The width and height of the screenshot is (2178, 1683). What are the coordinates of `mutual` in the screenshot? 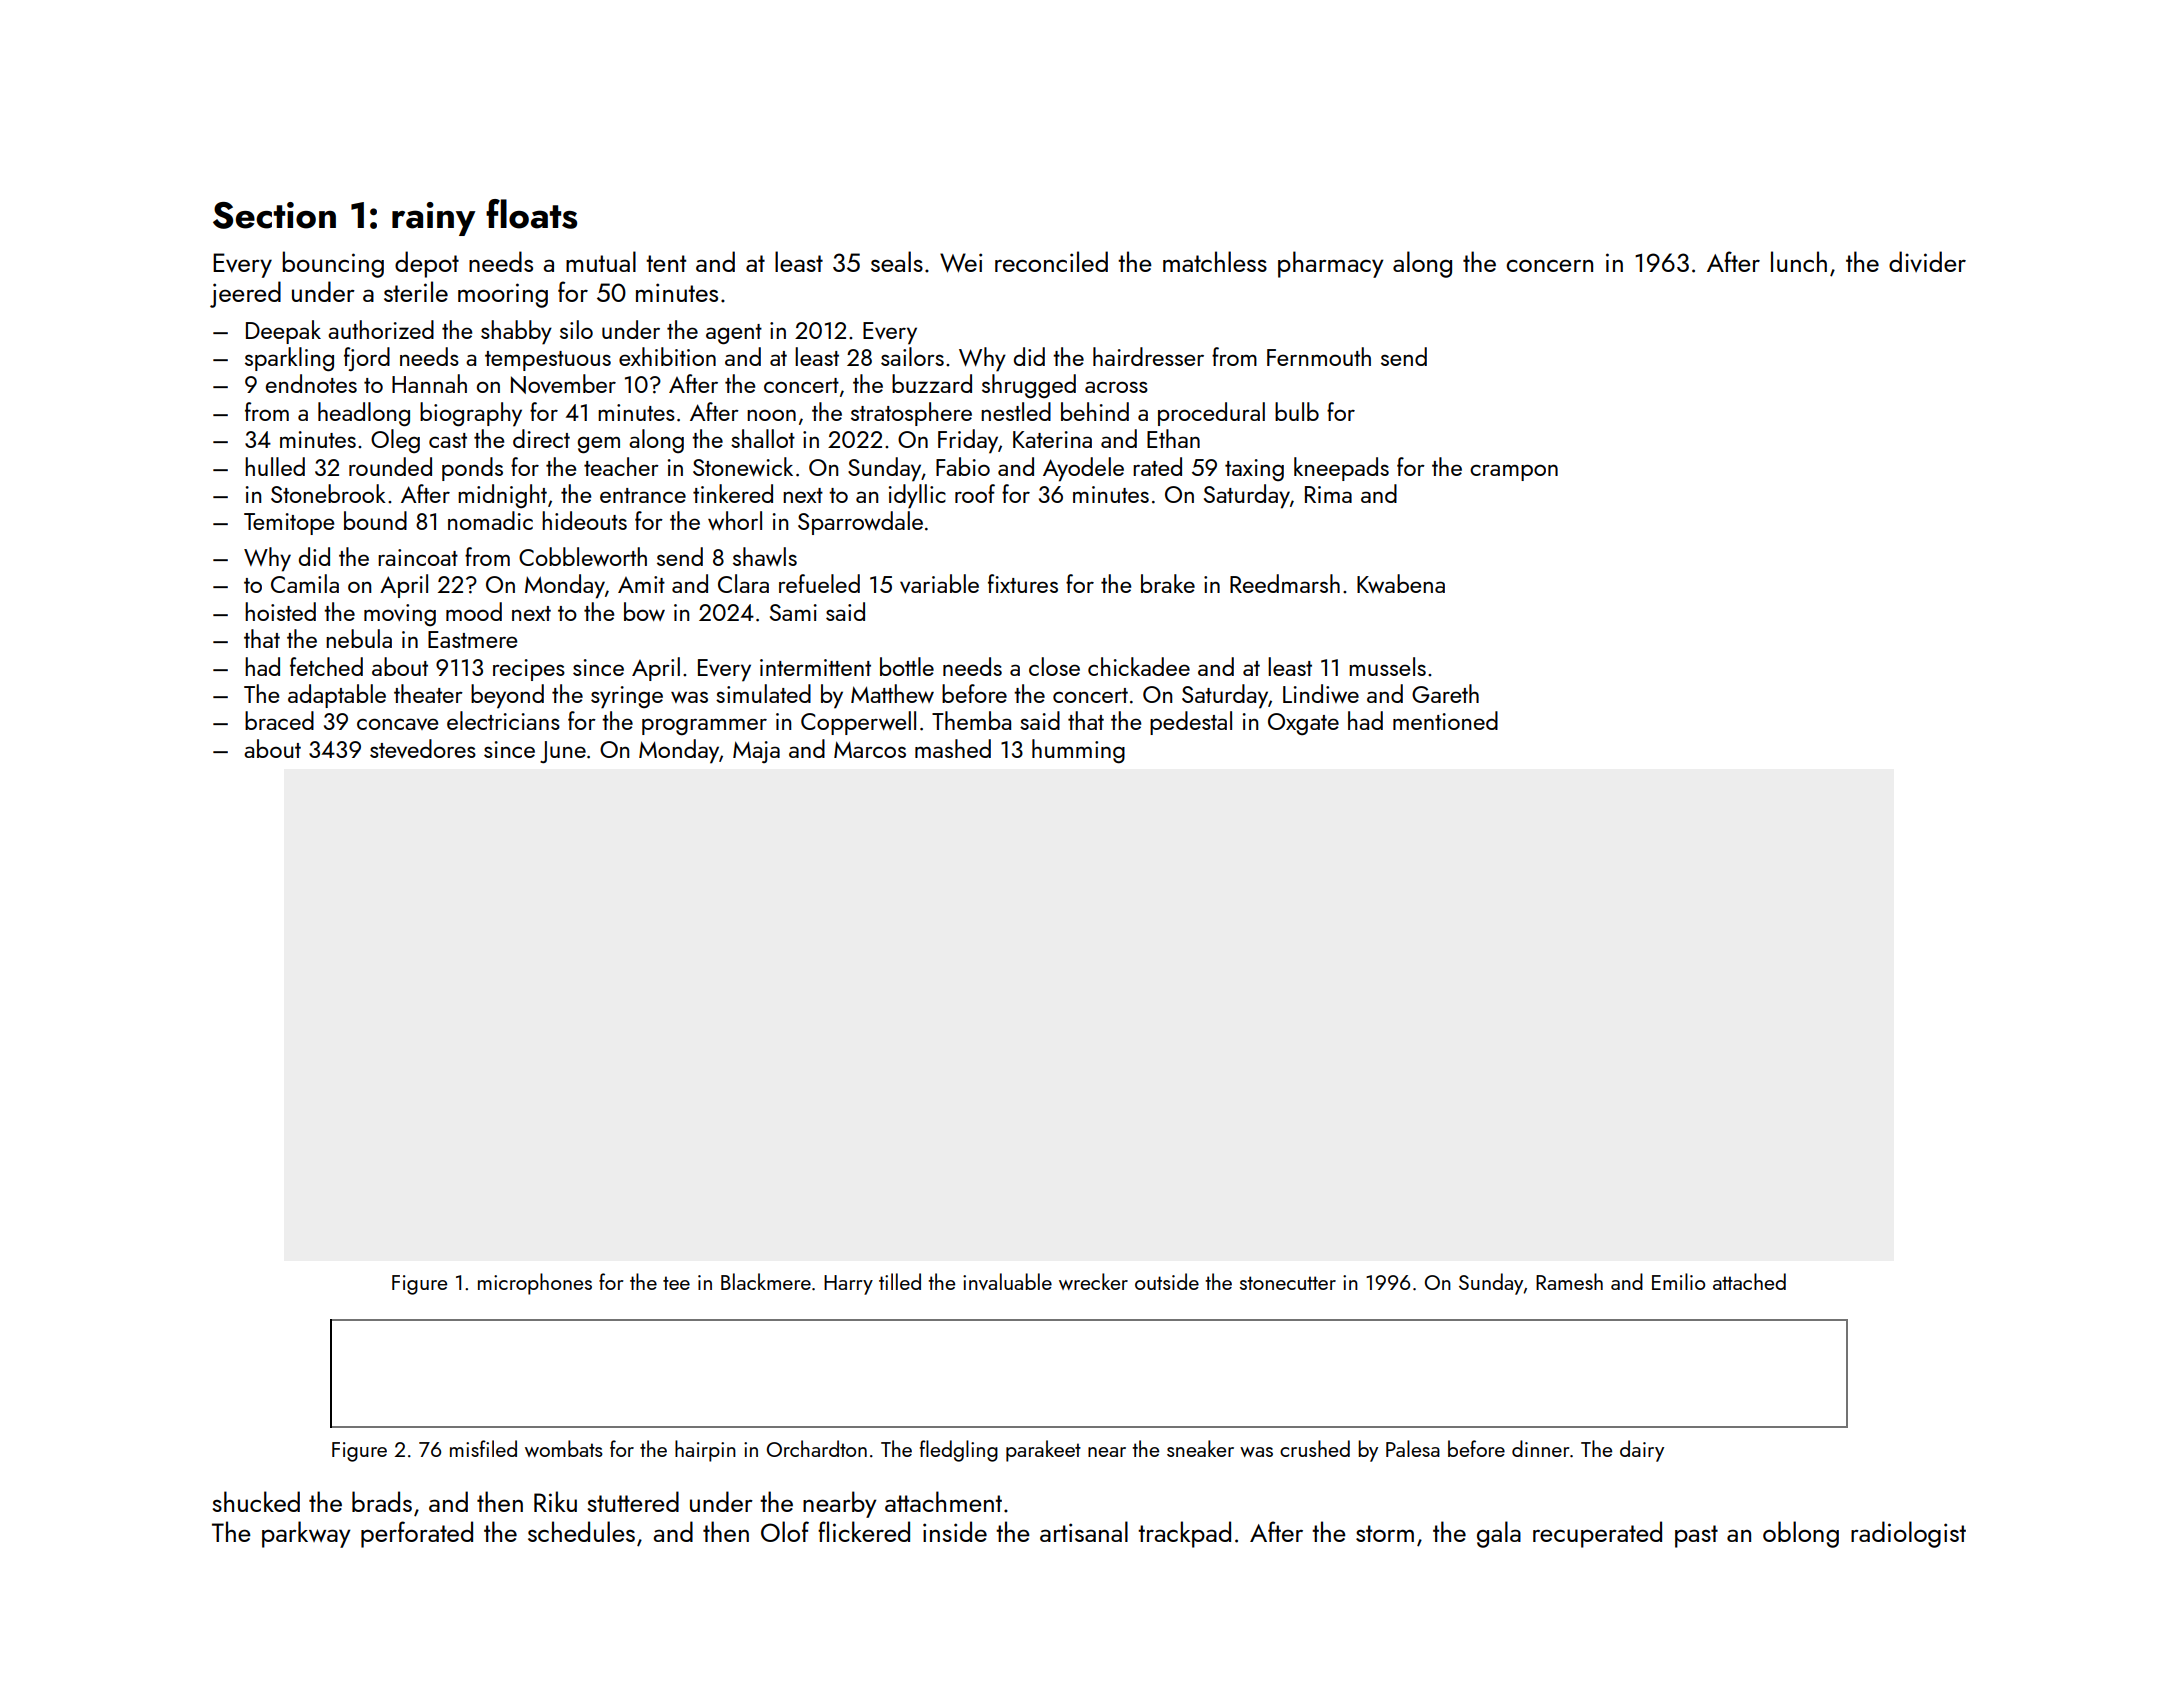 It's located at (601, 261).
